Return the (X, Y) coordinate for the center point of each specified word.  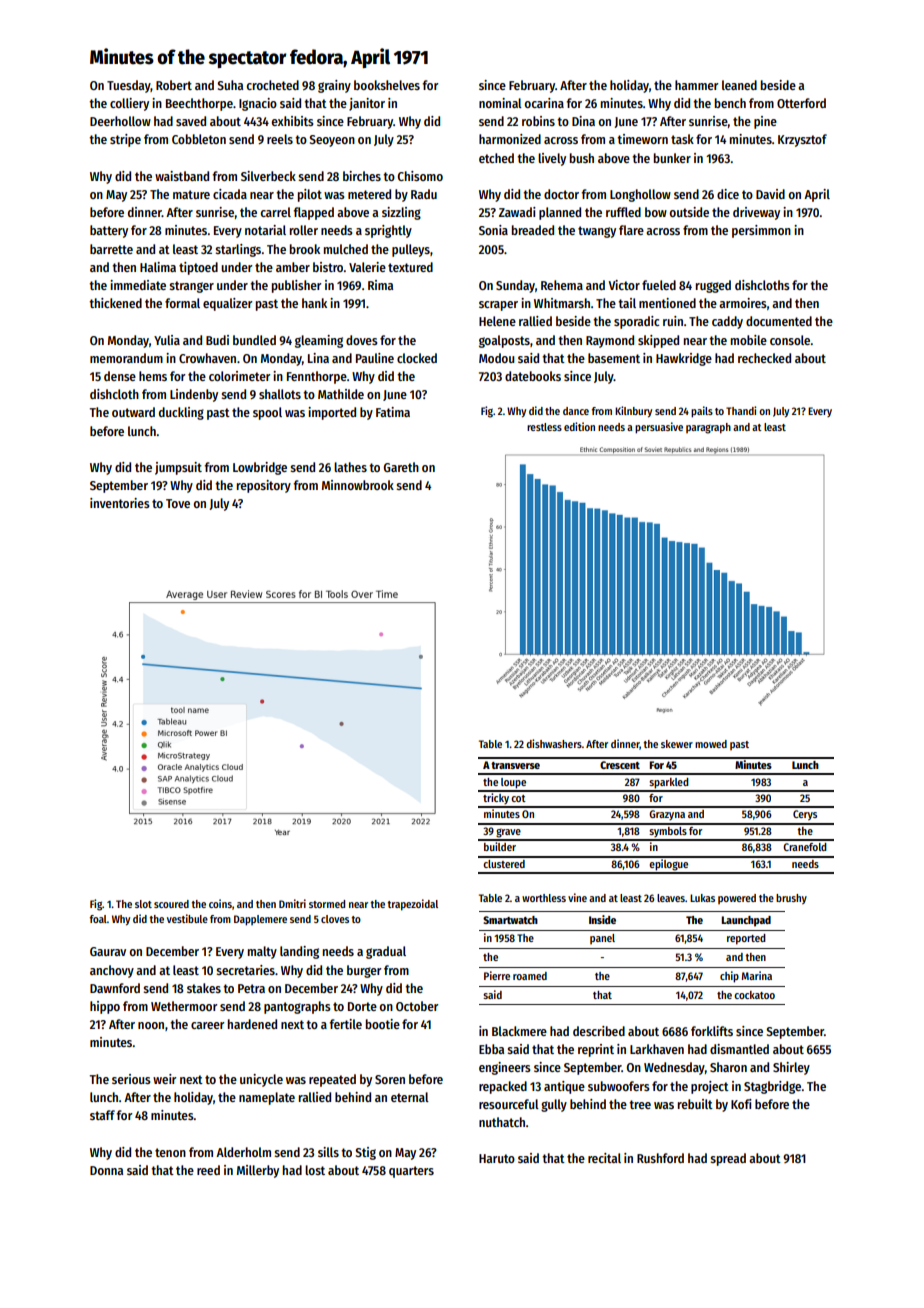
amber (293, 267)
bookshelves (387, 85)
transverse (515, 765)
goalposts (504, 341)
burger (364, 971)
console (790, 340)
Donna (106, 1170)
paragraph (708, 428)
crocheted (272, 85)
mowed (711, 744)
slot (143, 904)
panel (602, 939)
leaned (739, 85)
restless (544, 427)
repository (264, 486)
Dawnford (115, 988)
